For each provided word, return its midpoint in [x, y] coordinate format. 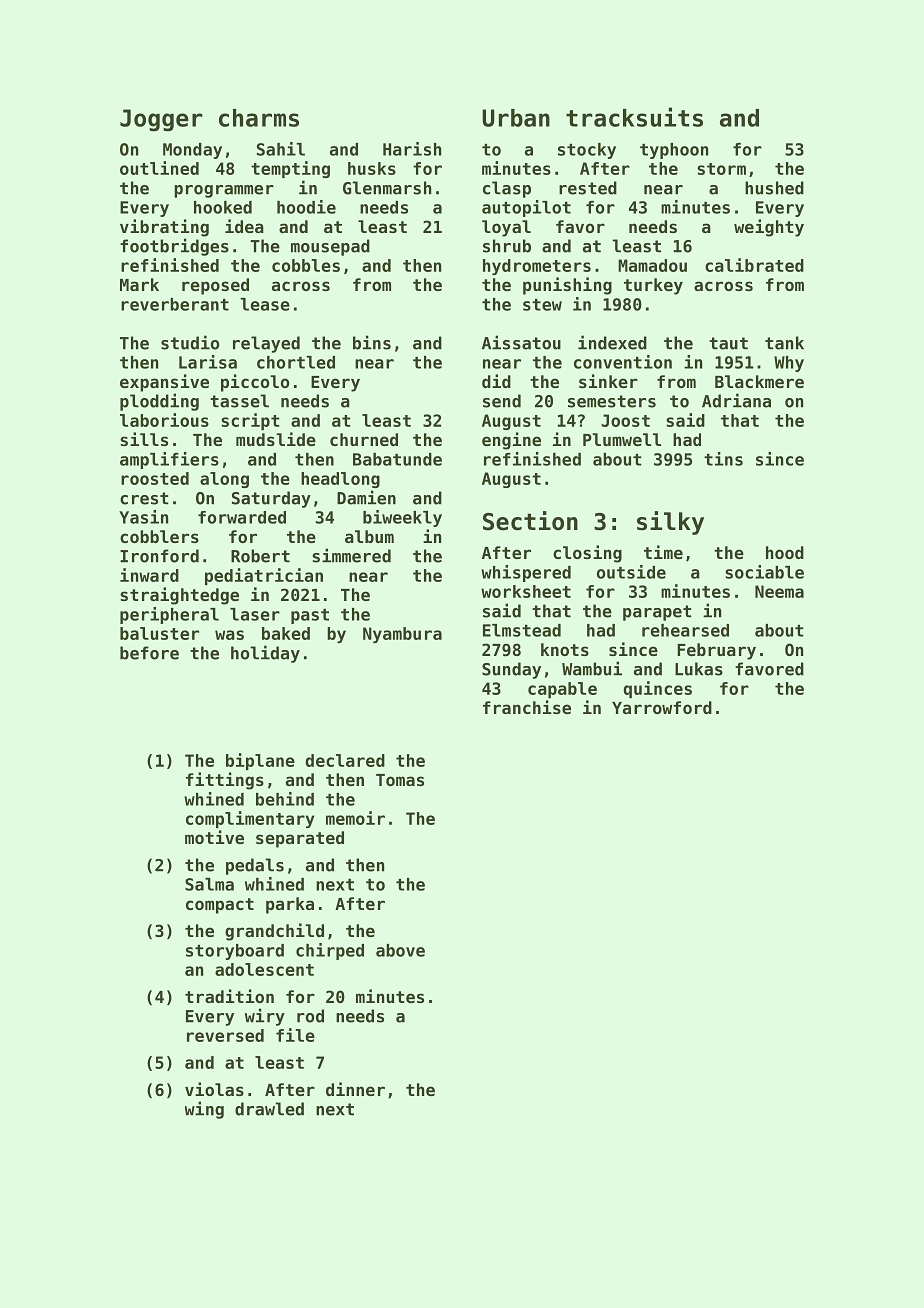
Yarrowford [662, 707]
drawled [269, 1109]
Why [789, 364]
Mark [139, 284]
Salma [209, 884]
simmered [351, 555]
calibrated [754, 265]
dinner [355, 1089]
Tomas [400, 780]
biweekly [402, 518]
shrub [507, 246]
